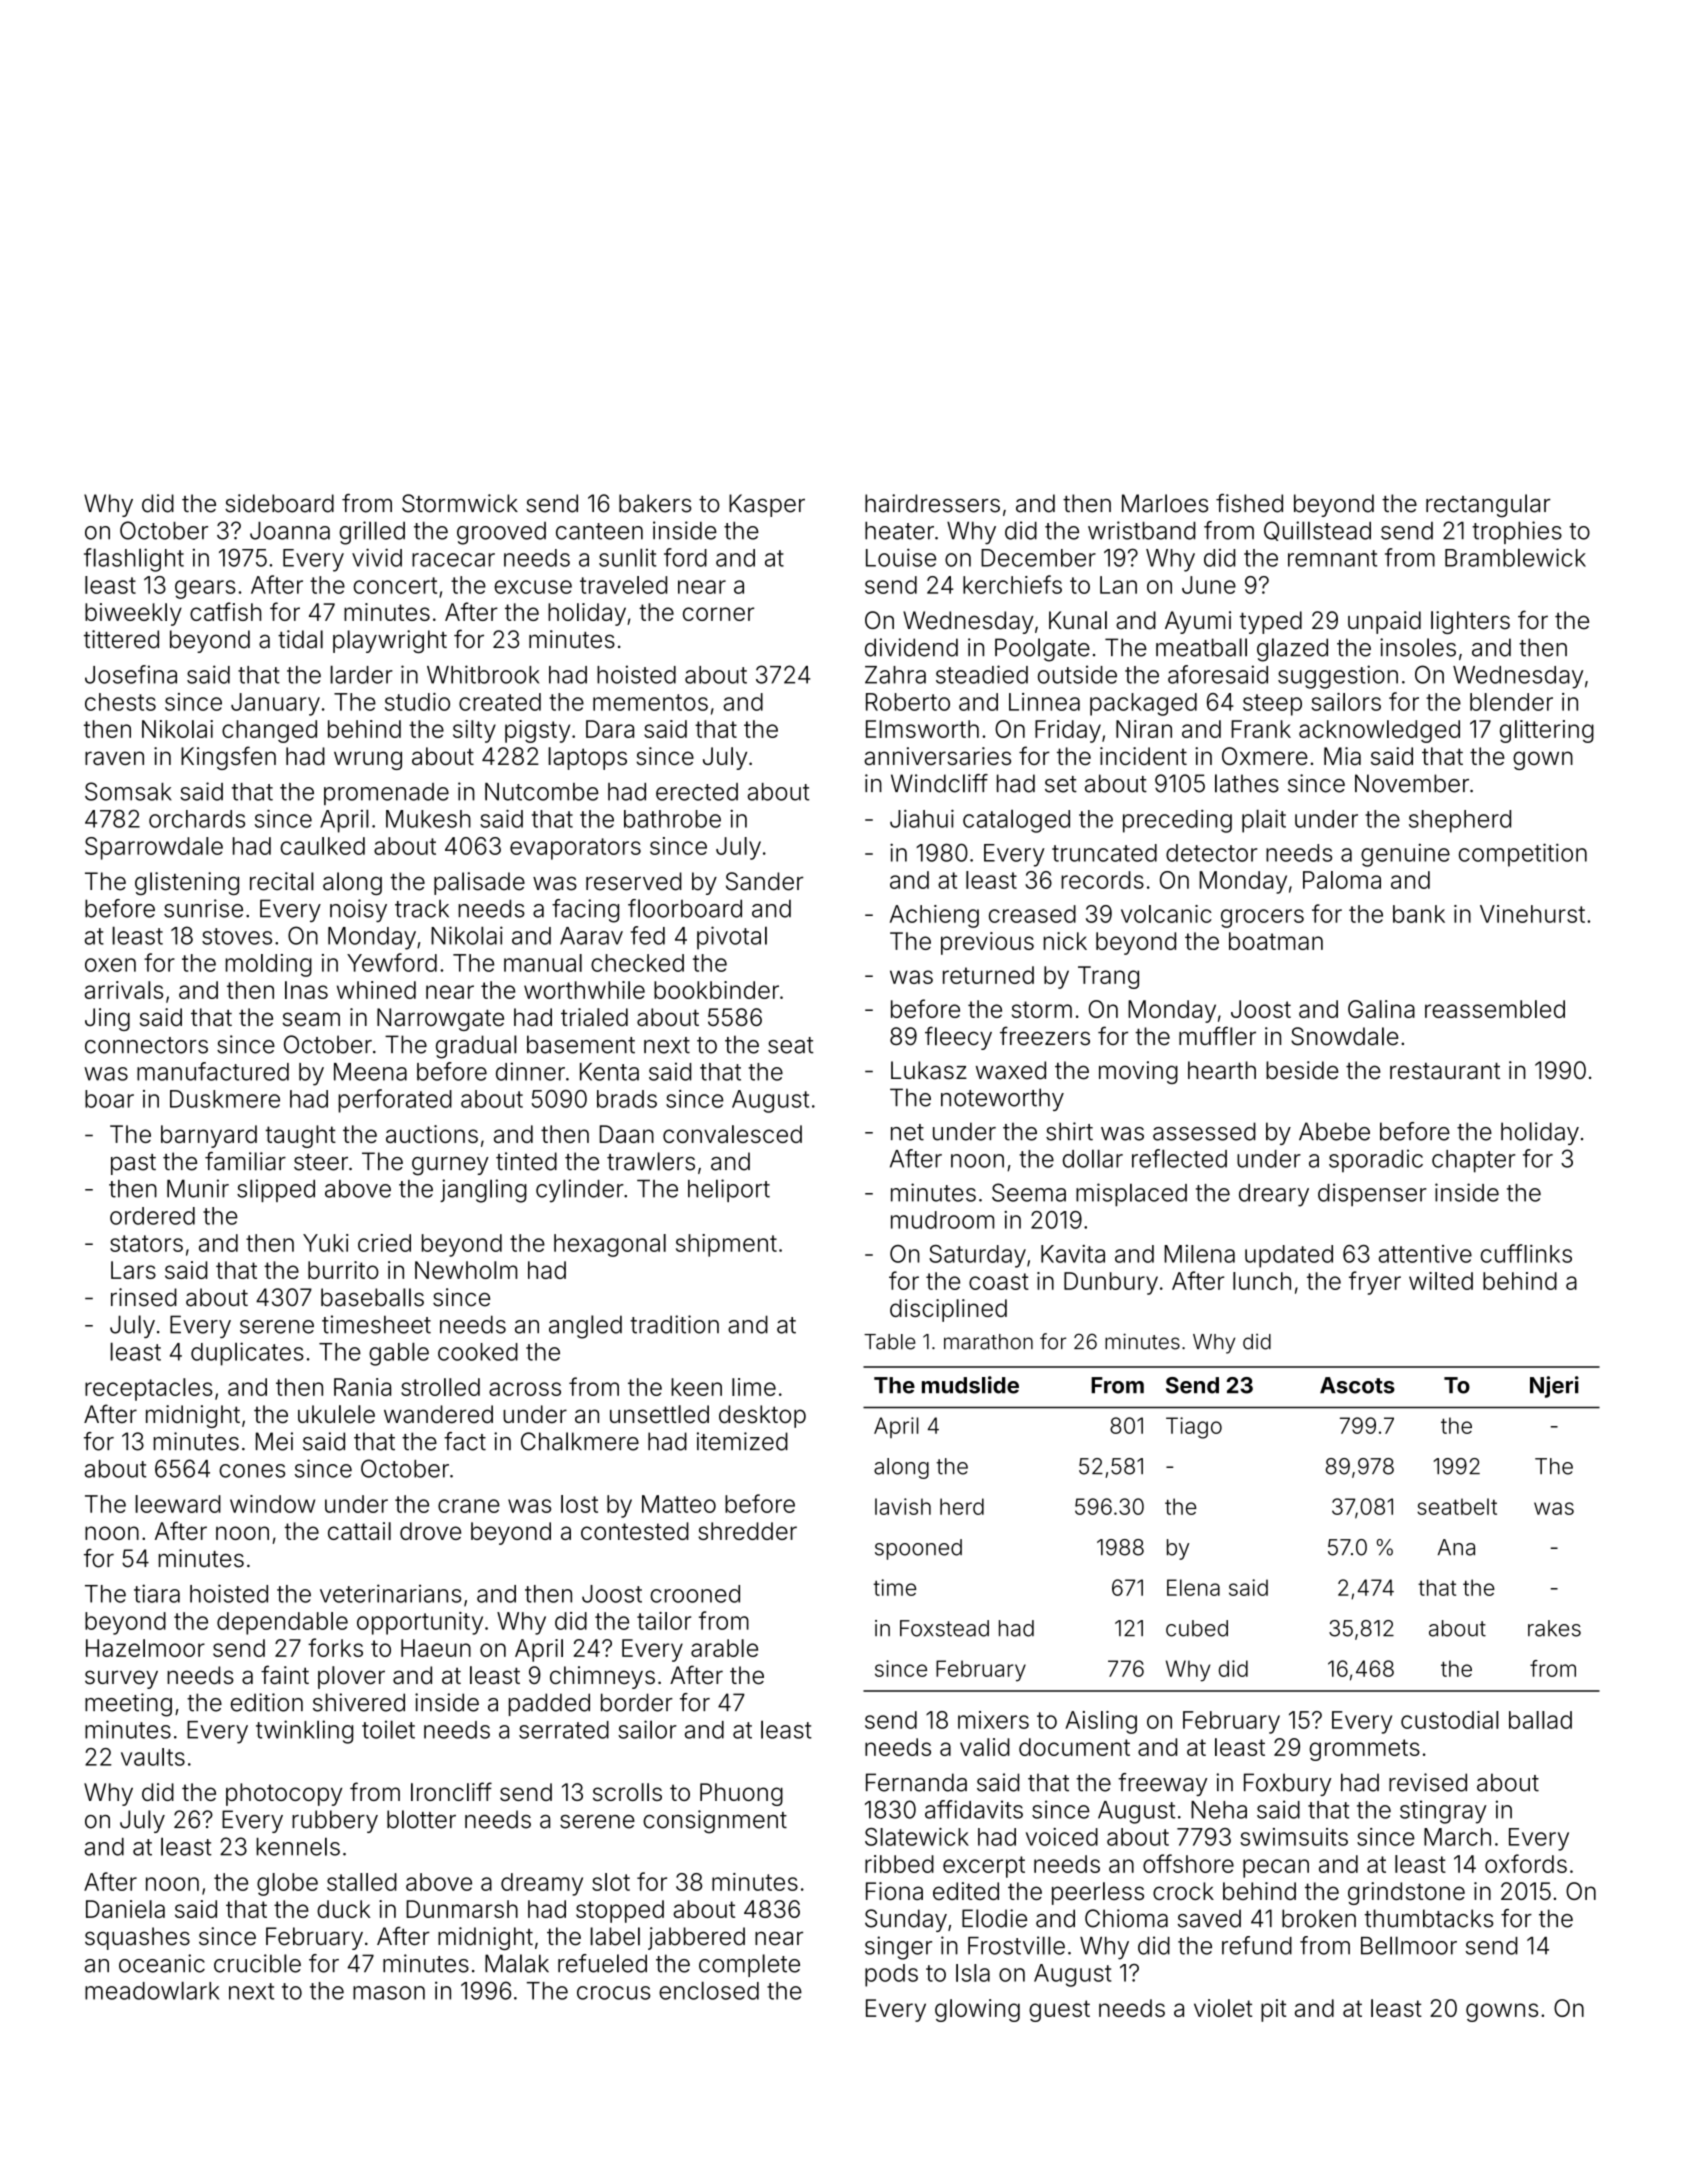 This screenshot has height=2178, width=1683. I want to click on Table, so click(890, 1342).
